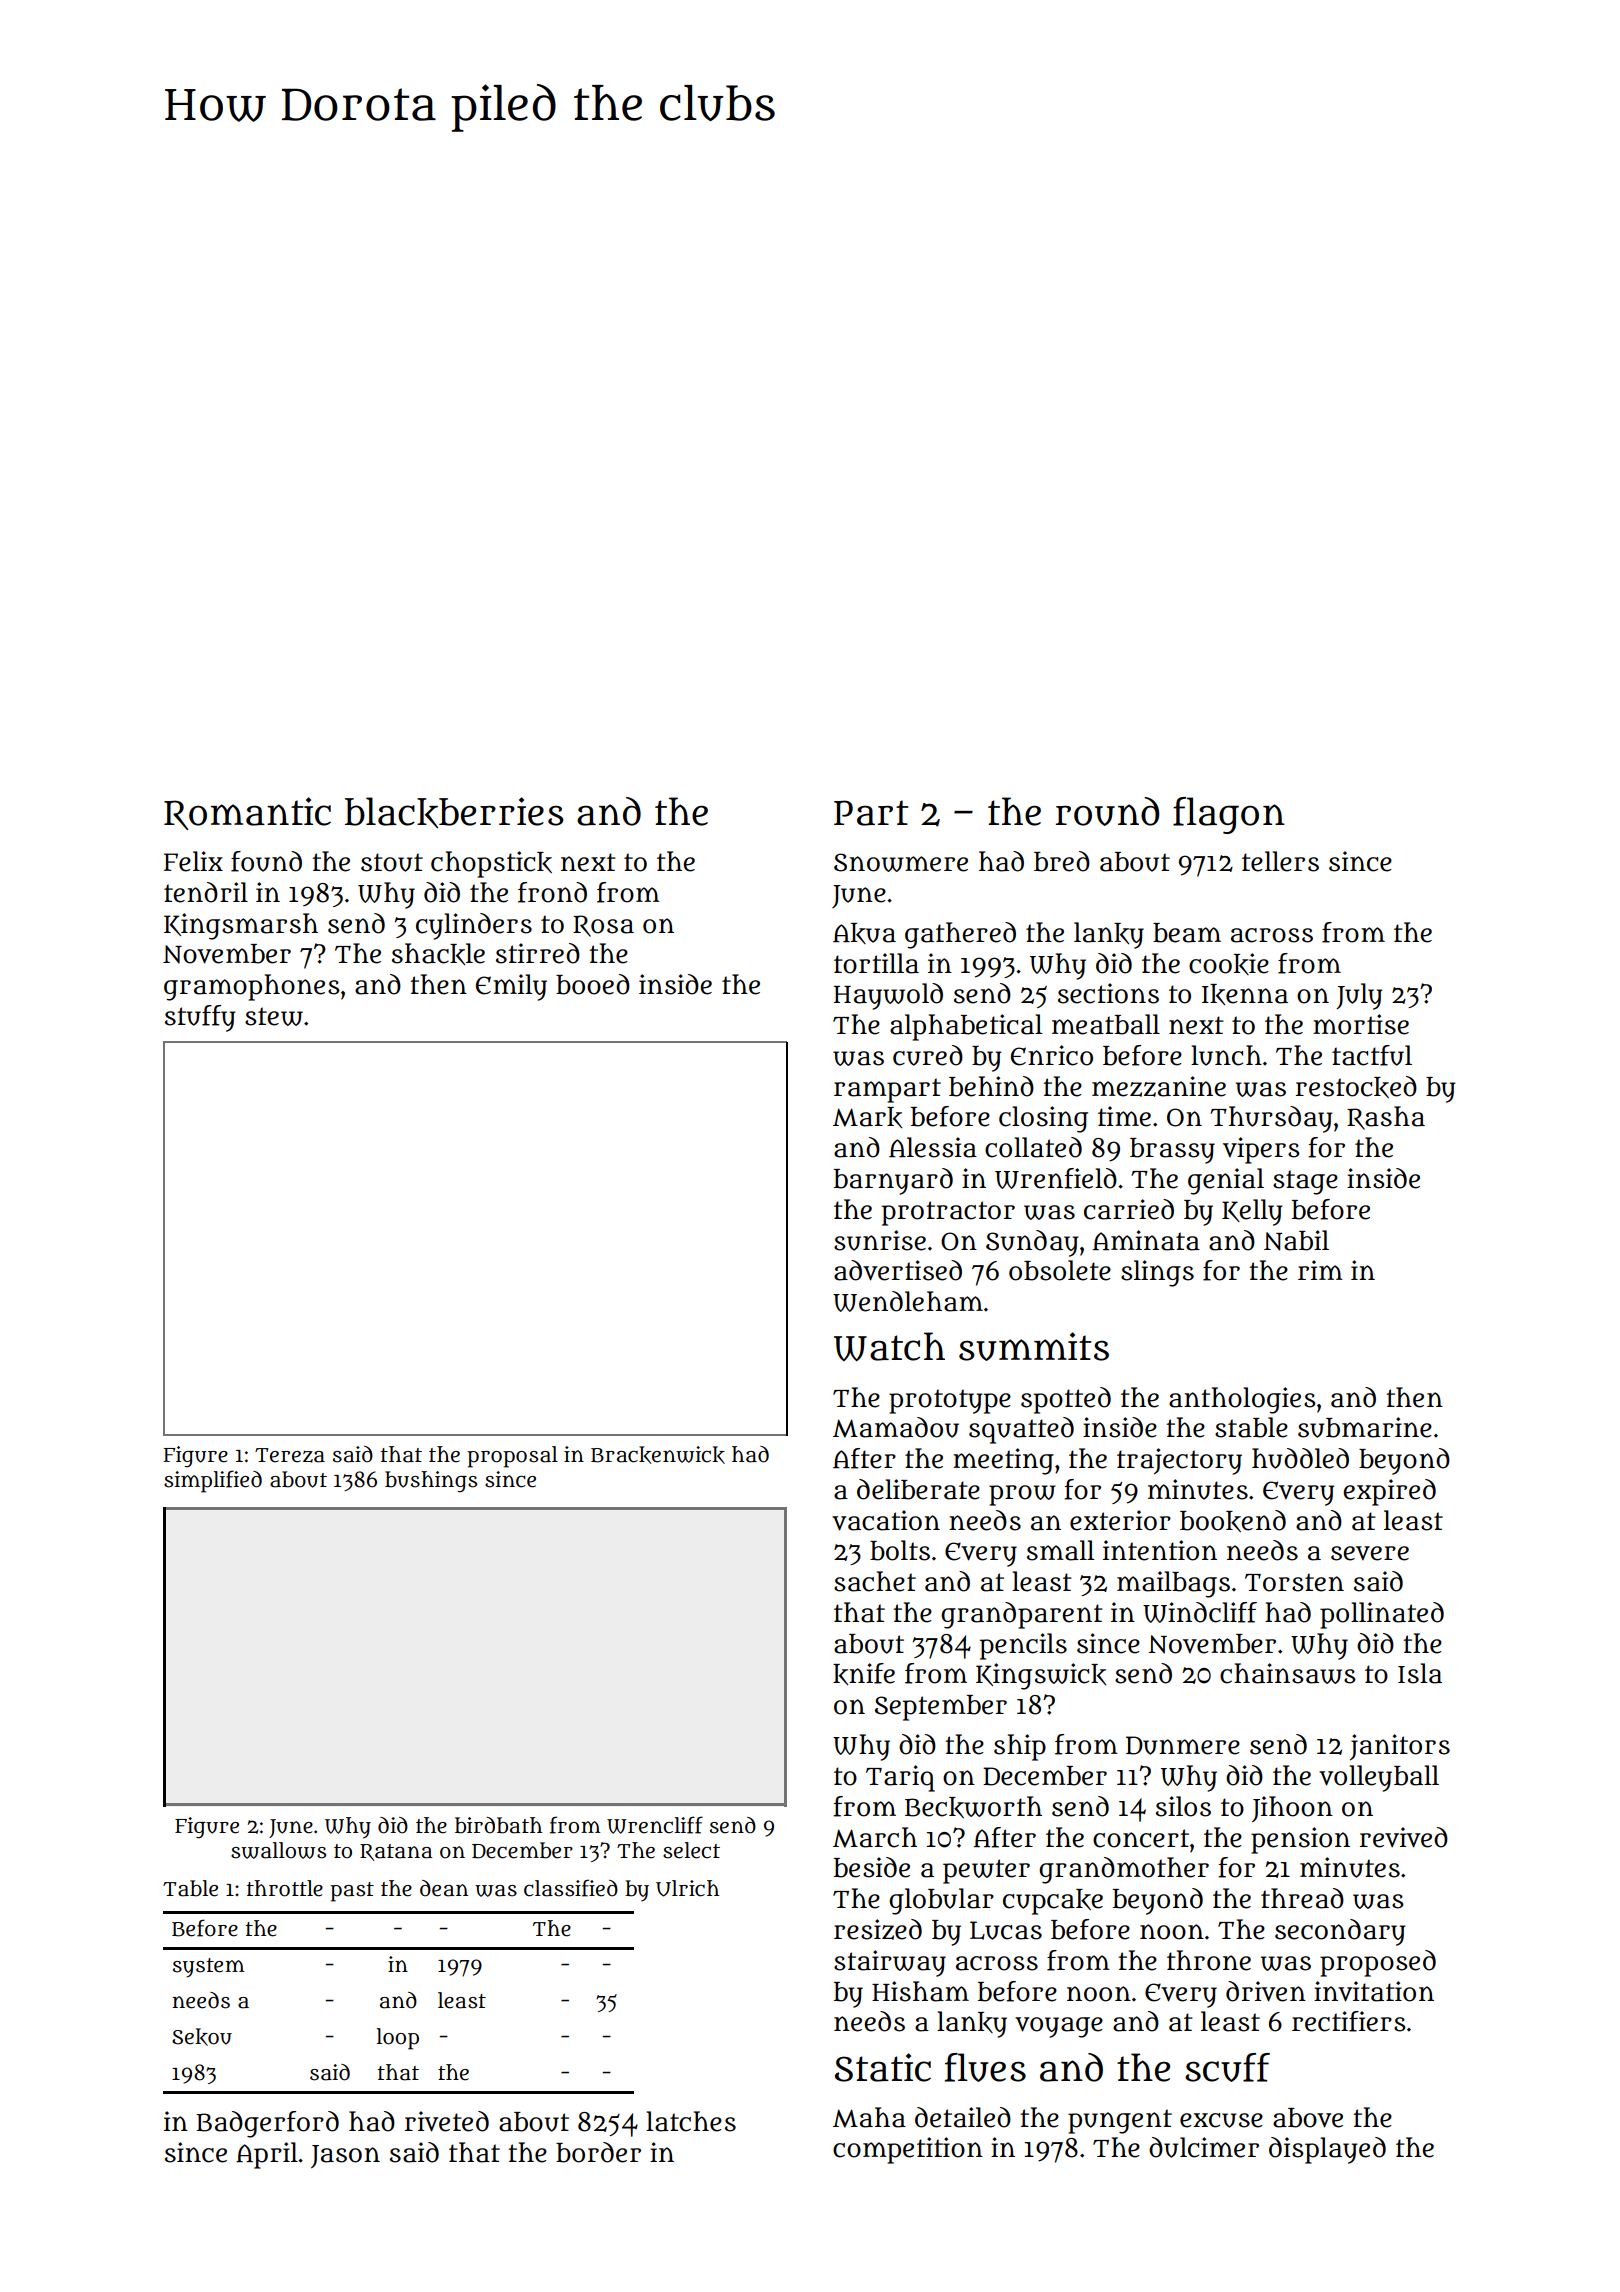  Describe the element at coordinates (691, 1850) in the screenshot. I see `select` at that location.
